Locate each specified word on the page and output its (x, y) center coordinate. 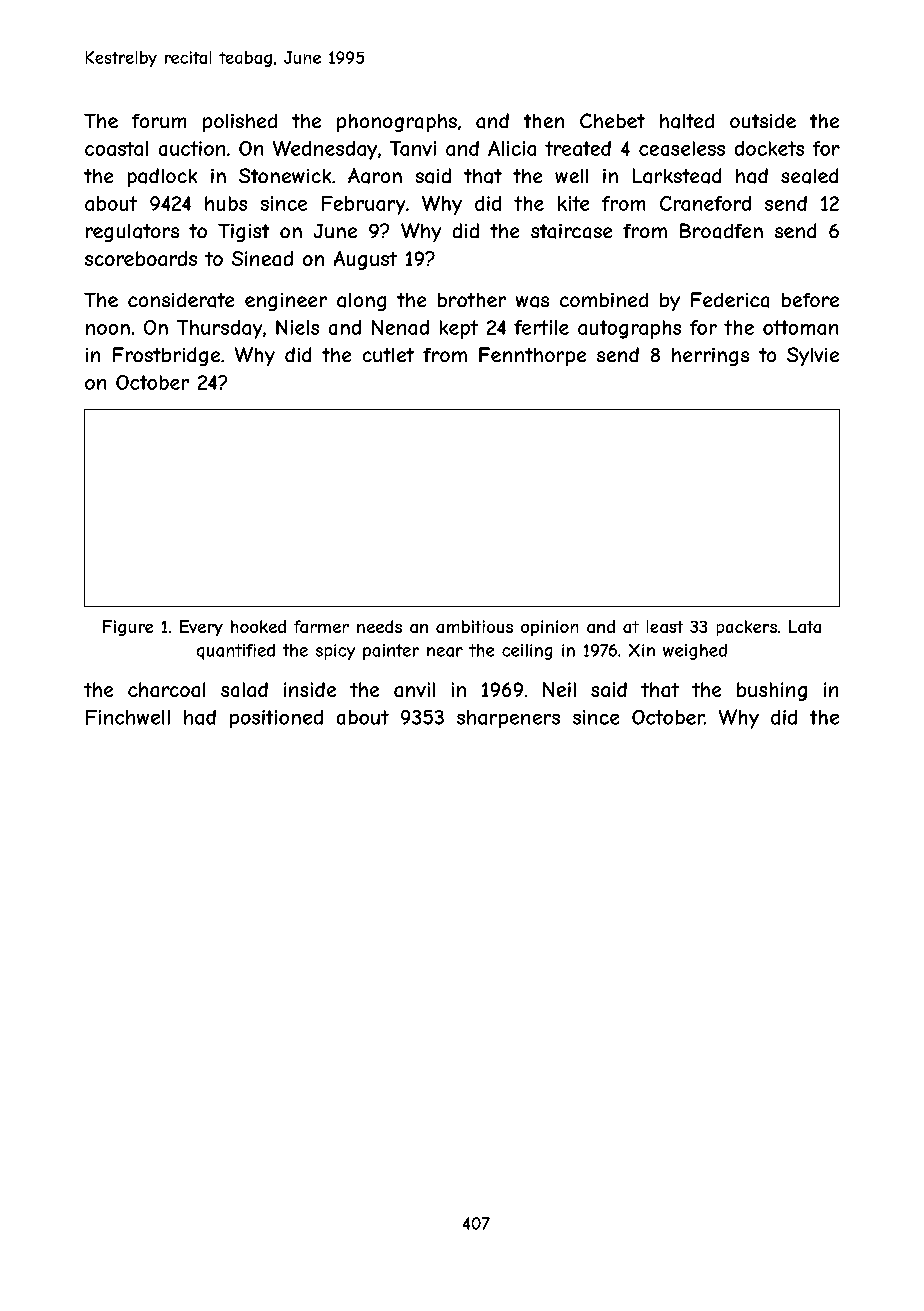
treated (578, 148)
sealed (809, 176)
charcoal (166, 689)
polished (240, 123)
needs (379, 626)
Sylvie (813, 356)
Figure (128, 628)
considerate (181, 300)
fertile (541, 327)
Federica (730, 300)
